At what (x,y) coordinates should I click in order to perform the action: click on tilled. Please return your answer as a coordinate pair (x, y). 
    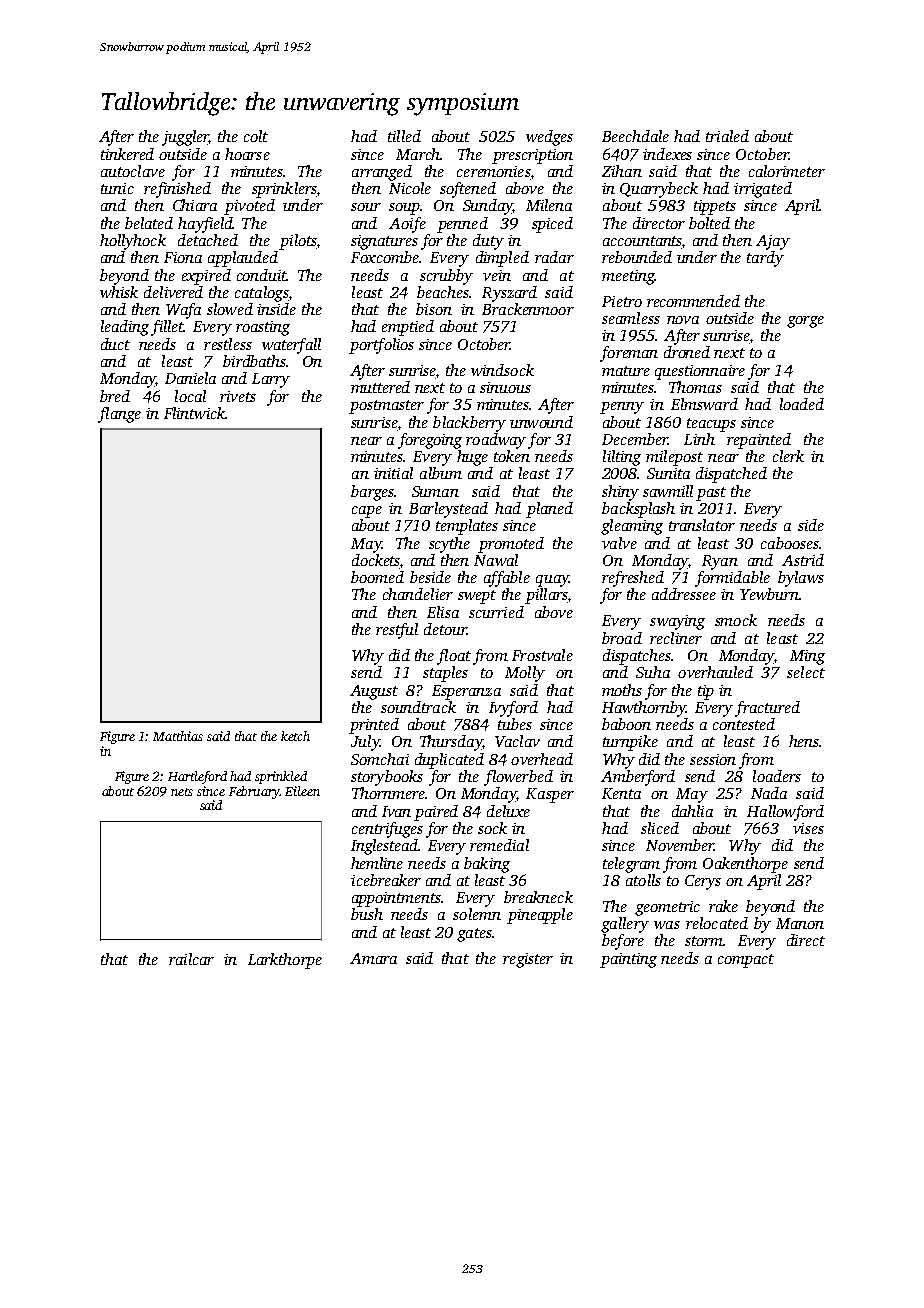
    Looking at the image, I should click on (404, 136).
